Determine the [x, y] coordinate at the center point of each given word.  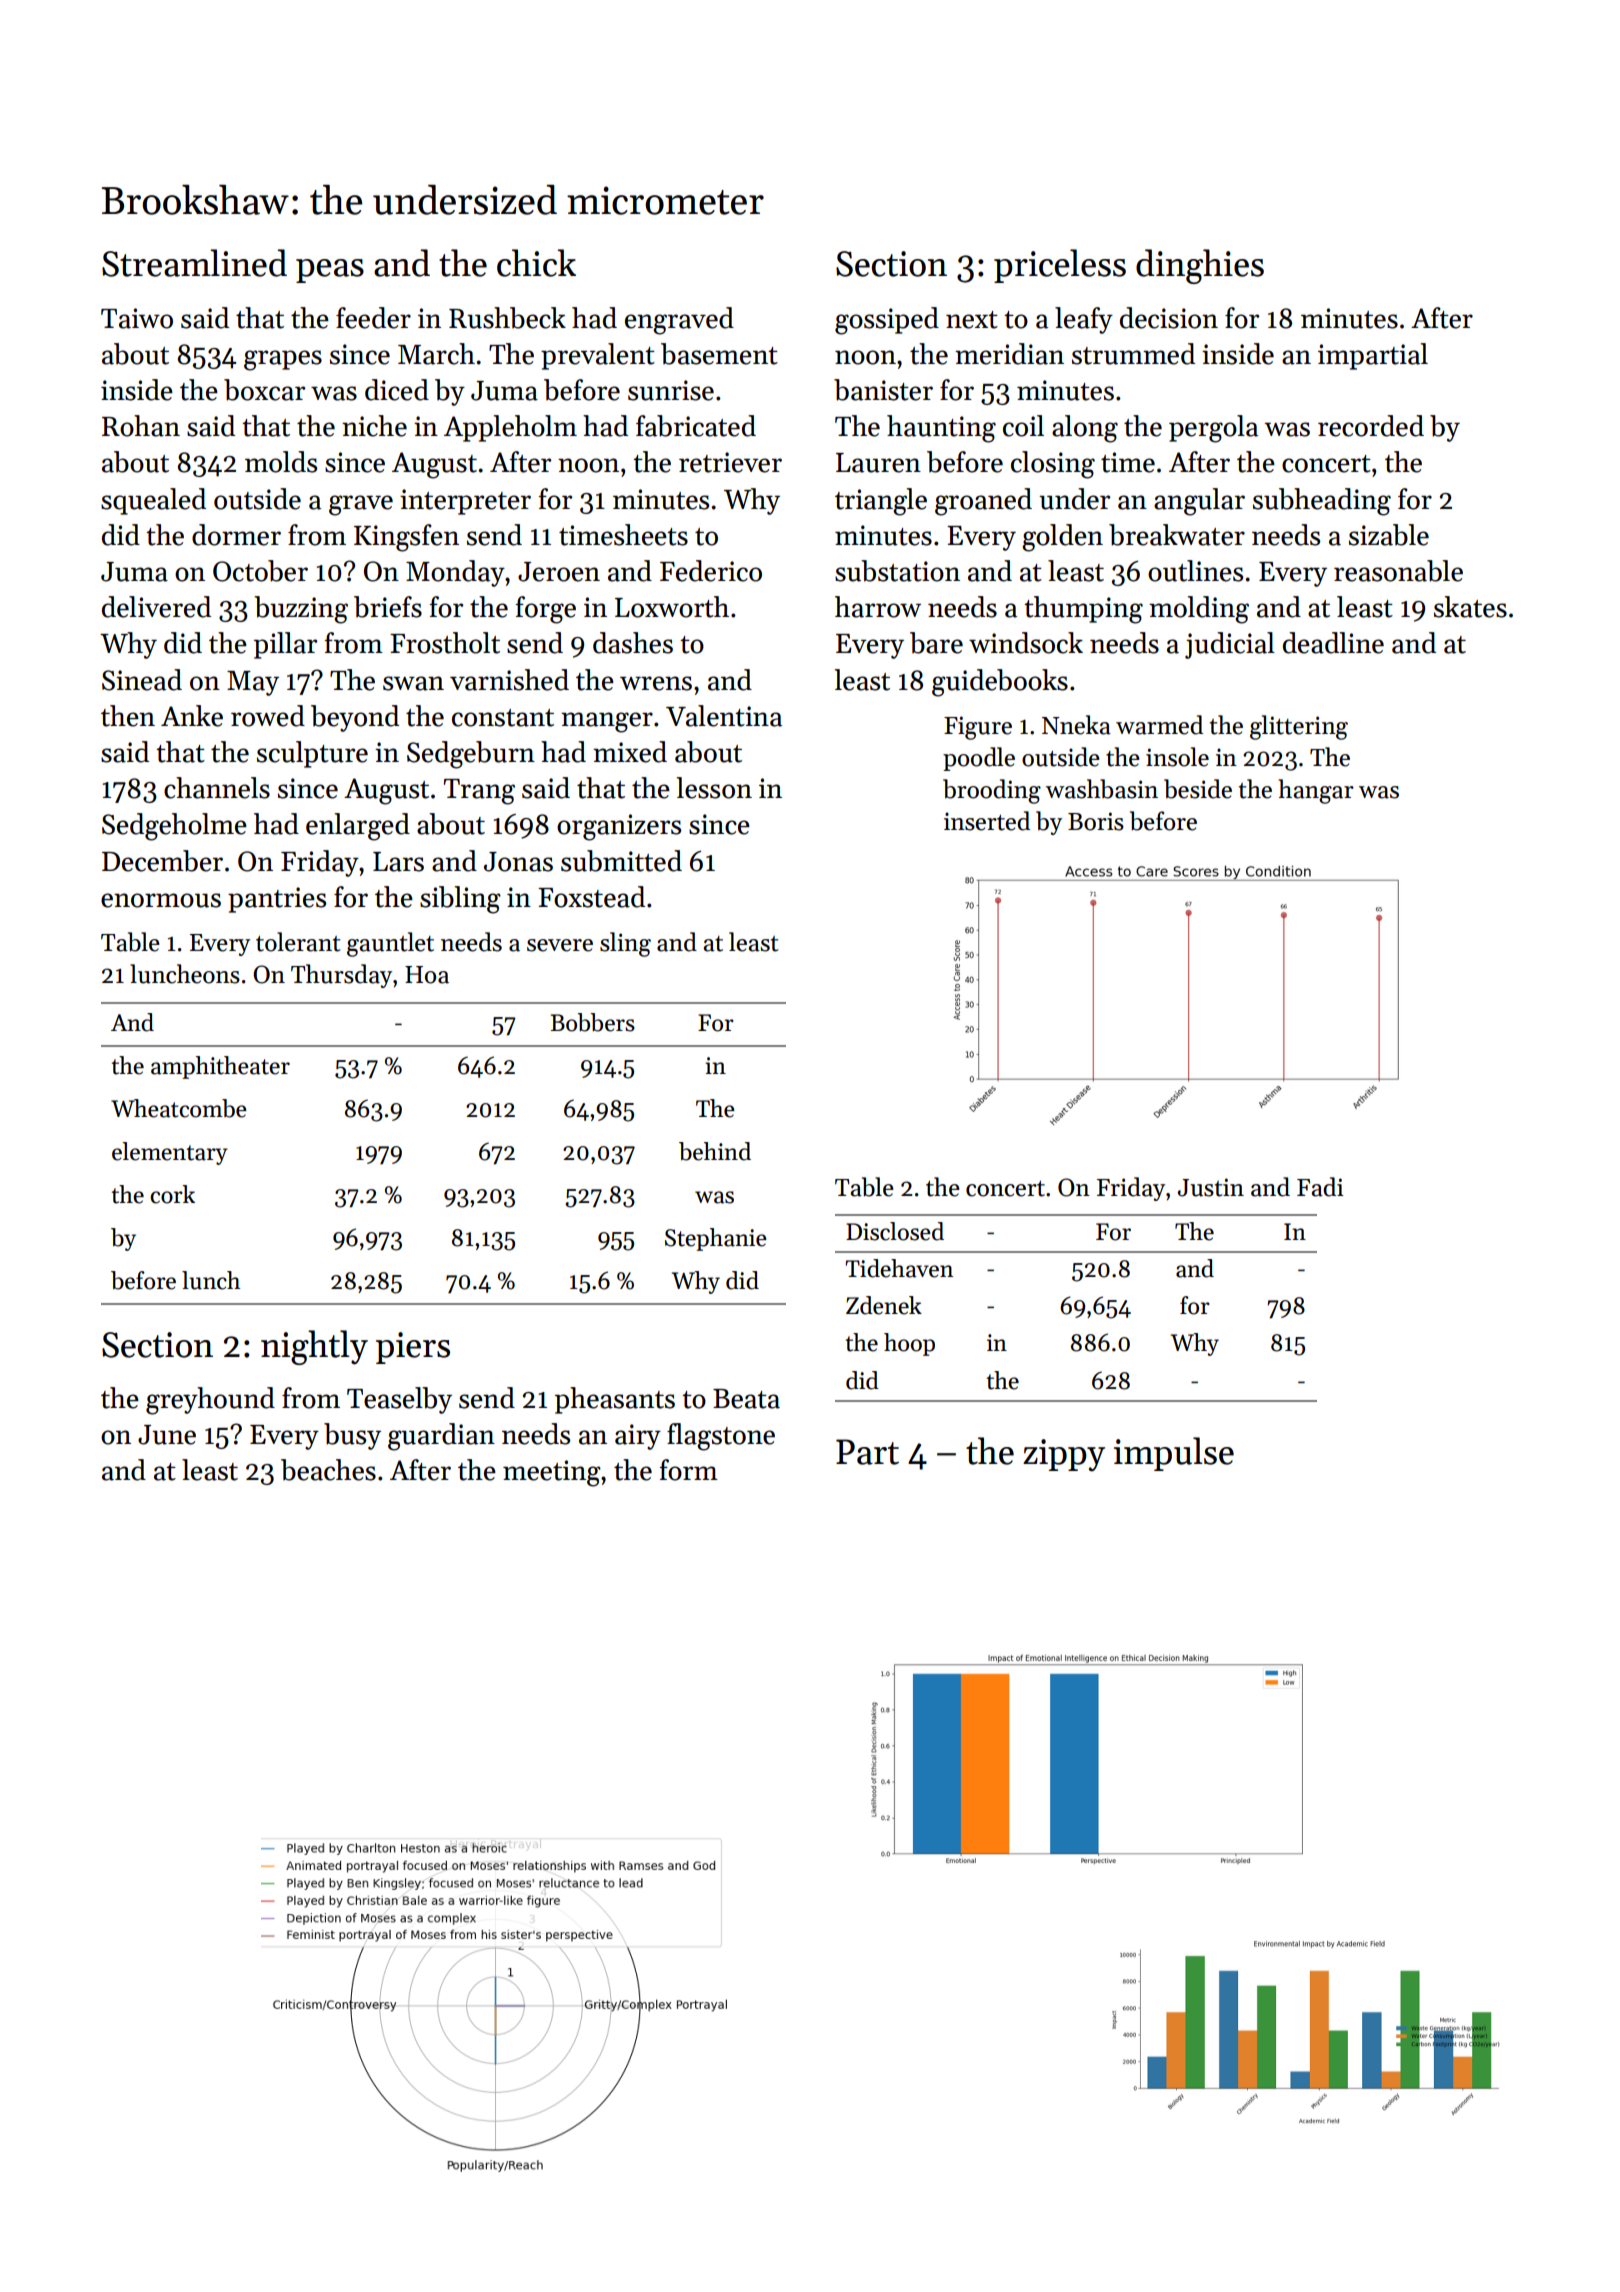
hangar [1316, 791]
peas [330, 271]
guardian [441, 1437]
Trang [479, 792]
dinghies [1200, 266]
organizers [619, 827]
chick [536, 263]
